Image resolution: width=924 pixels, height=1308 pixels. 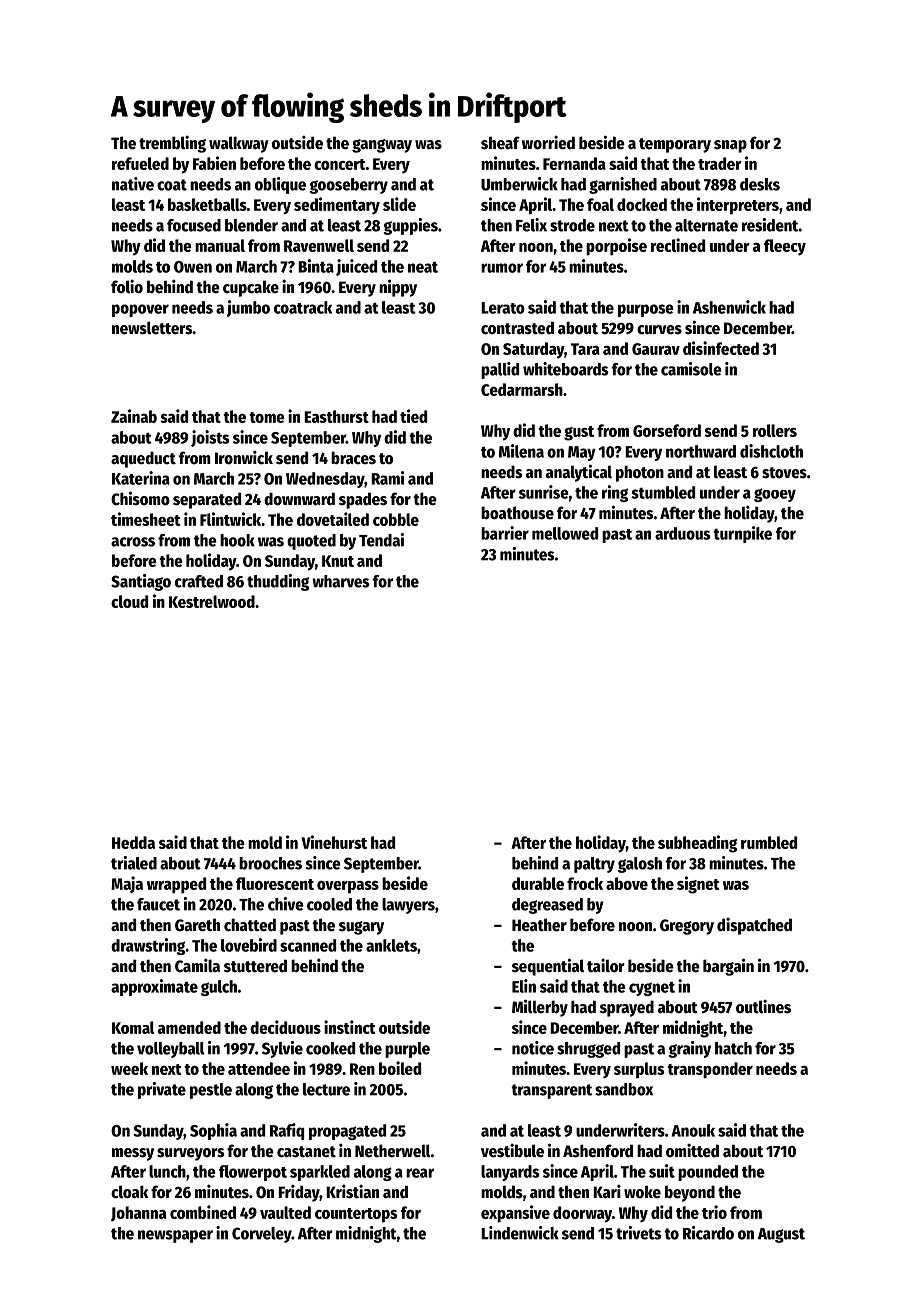 I want to click on subheading, so click(x=697, y=844).
